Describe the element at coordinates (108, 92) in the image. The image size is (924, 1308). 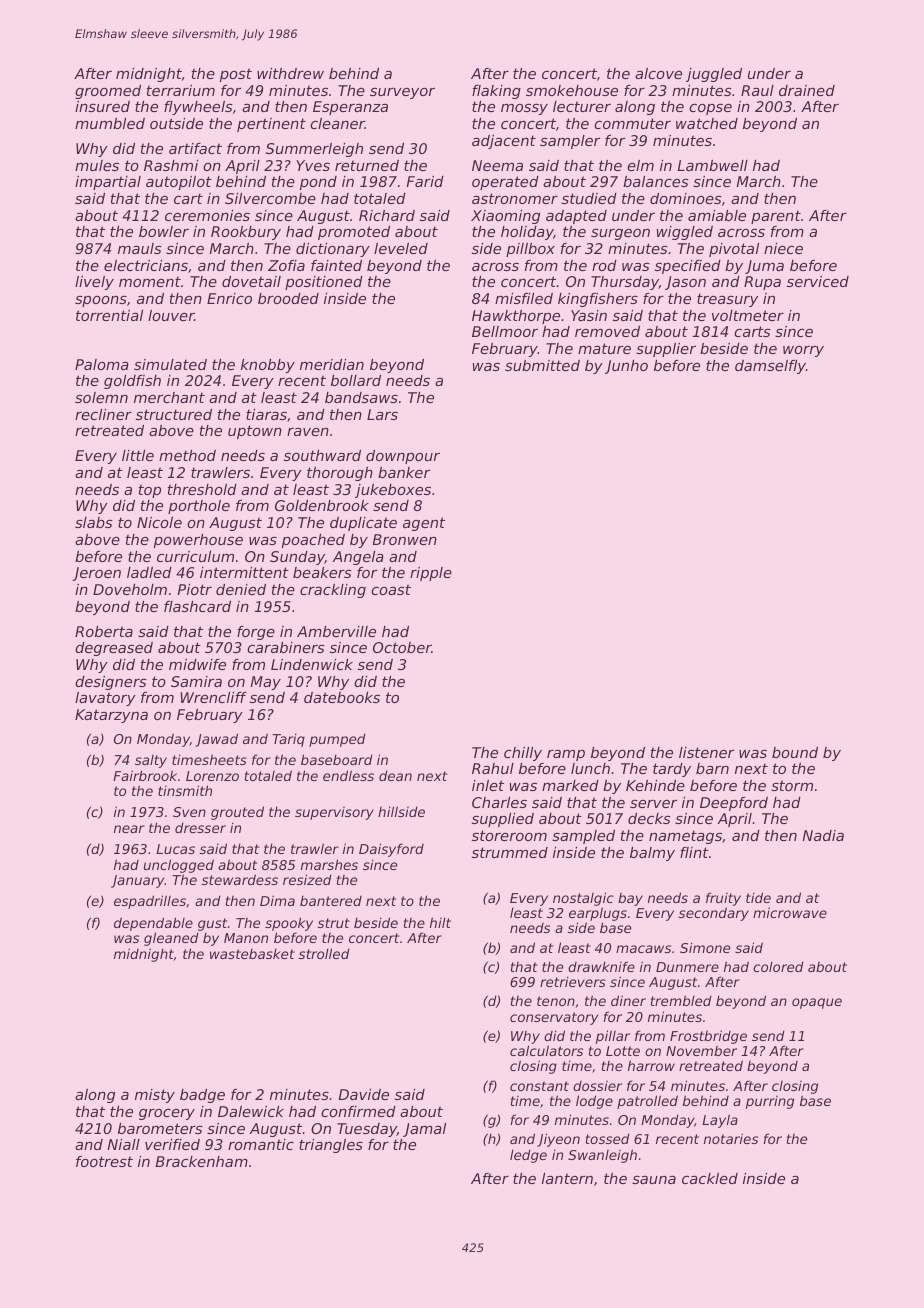
I see `groomed` at that location.
